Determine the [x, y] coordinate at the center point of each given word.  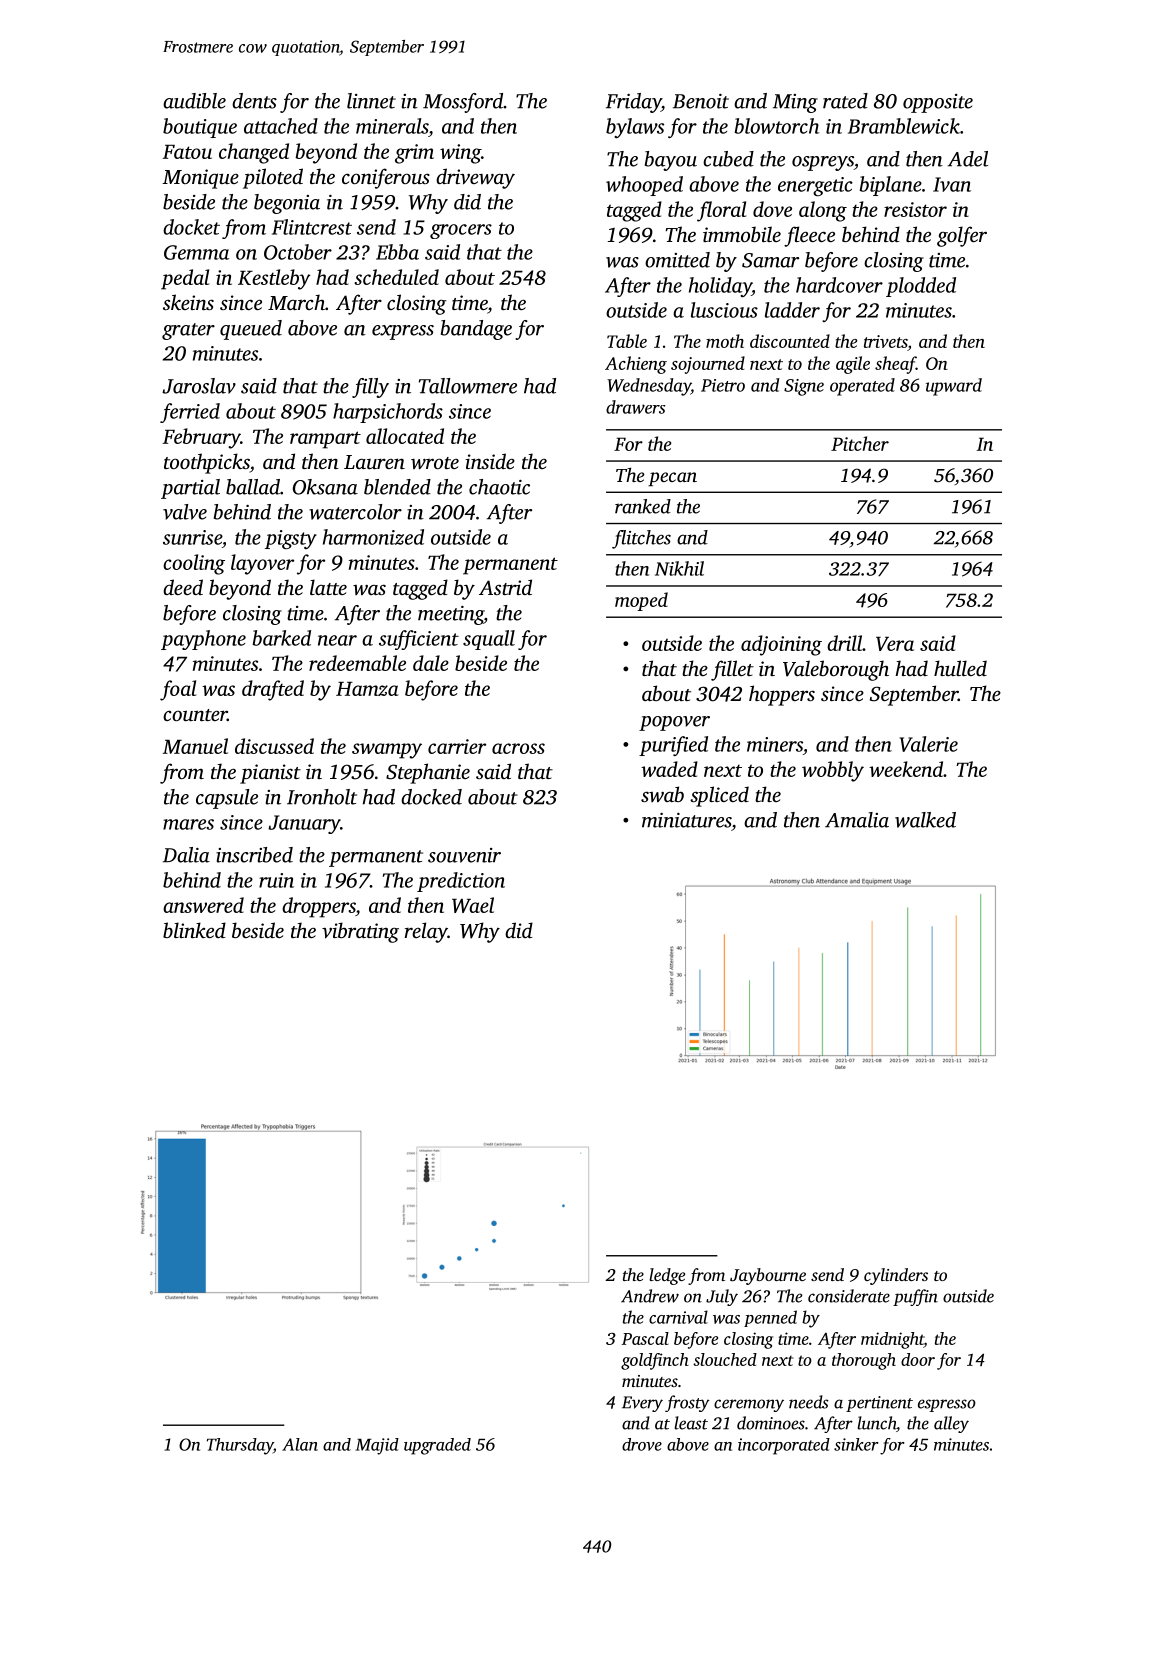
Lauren [374, 462]
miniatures [686, 820]
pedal [185, 279]
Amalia [857, 820]
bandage [476, 330]
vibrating [360, 932]
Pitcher [860, 443]
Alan [300, 1444]
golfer [962, 236]
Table [627, 341]
